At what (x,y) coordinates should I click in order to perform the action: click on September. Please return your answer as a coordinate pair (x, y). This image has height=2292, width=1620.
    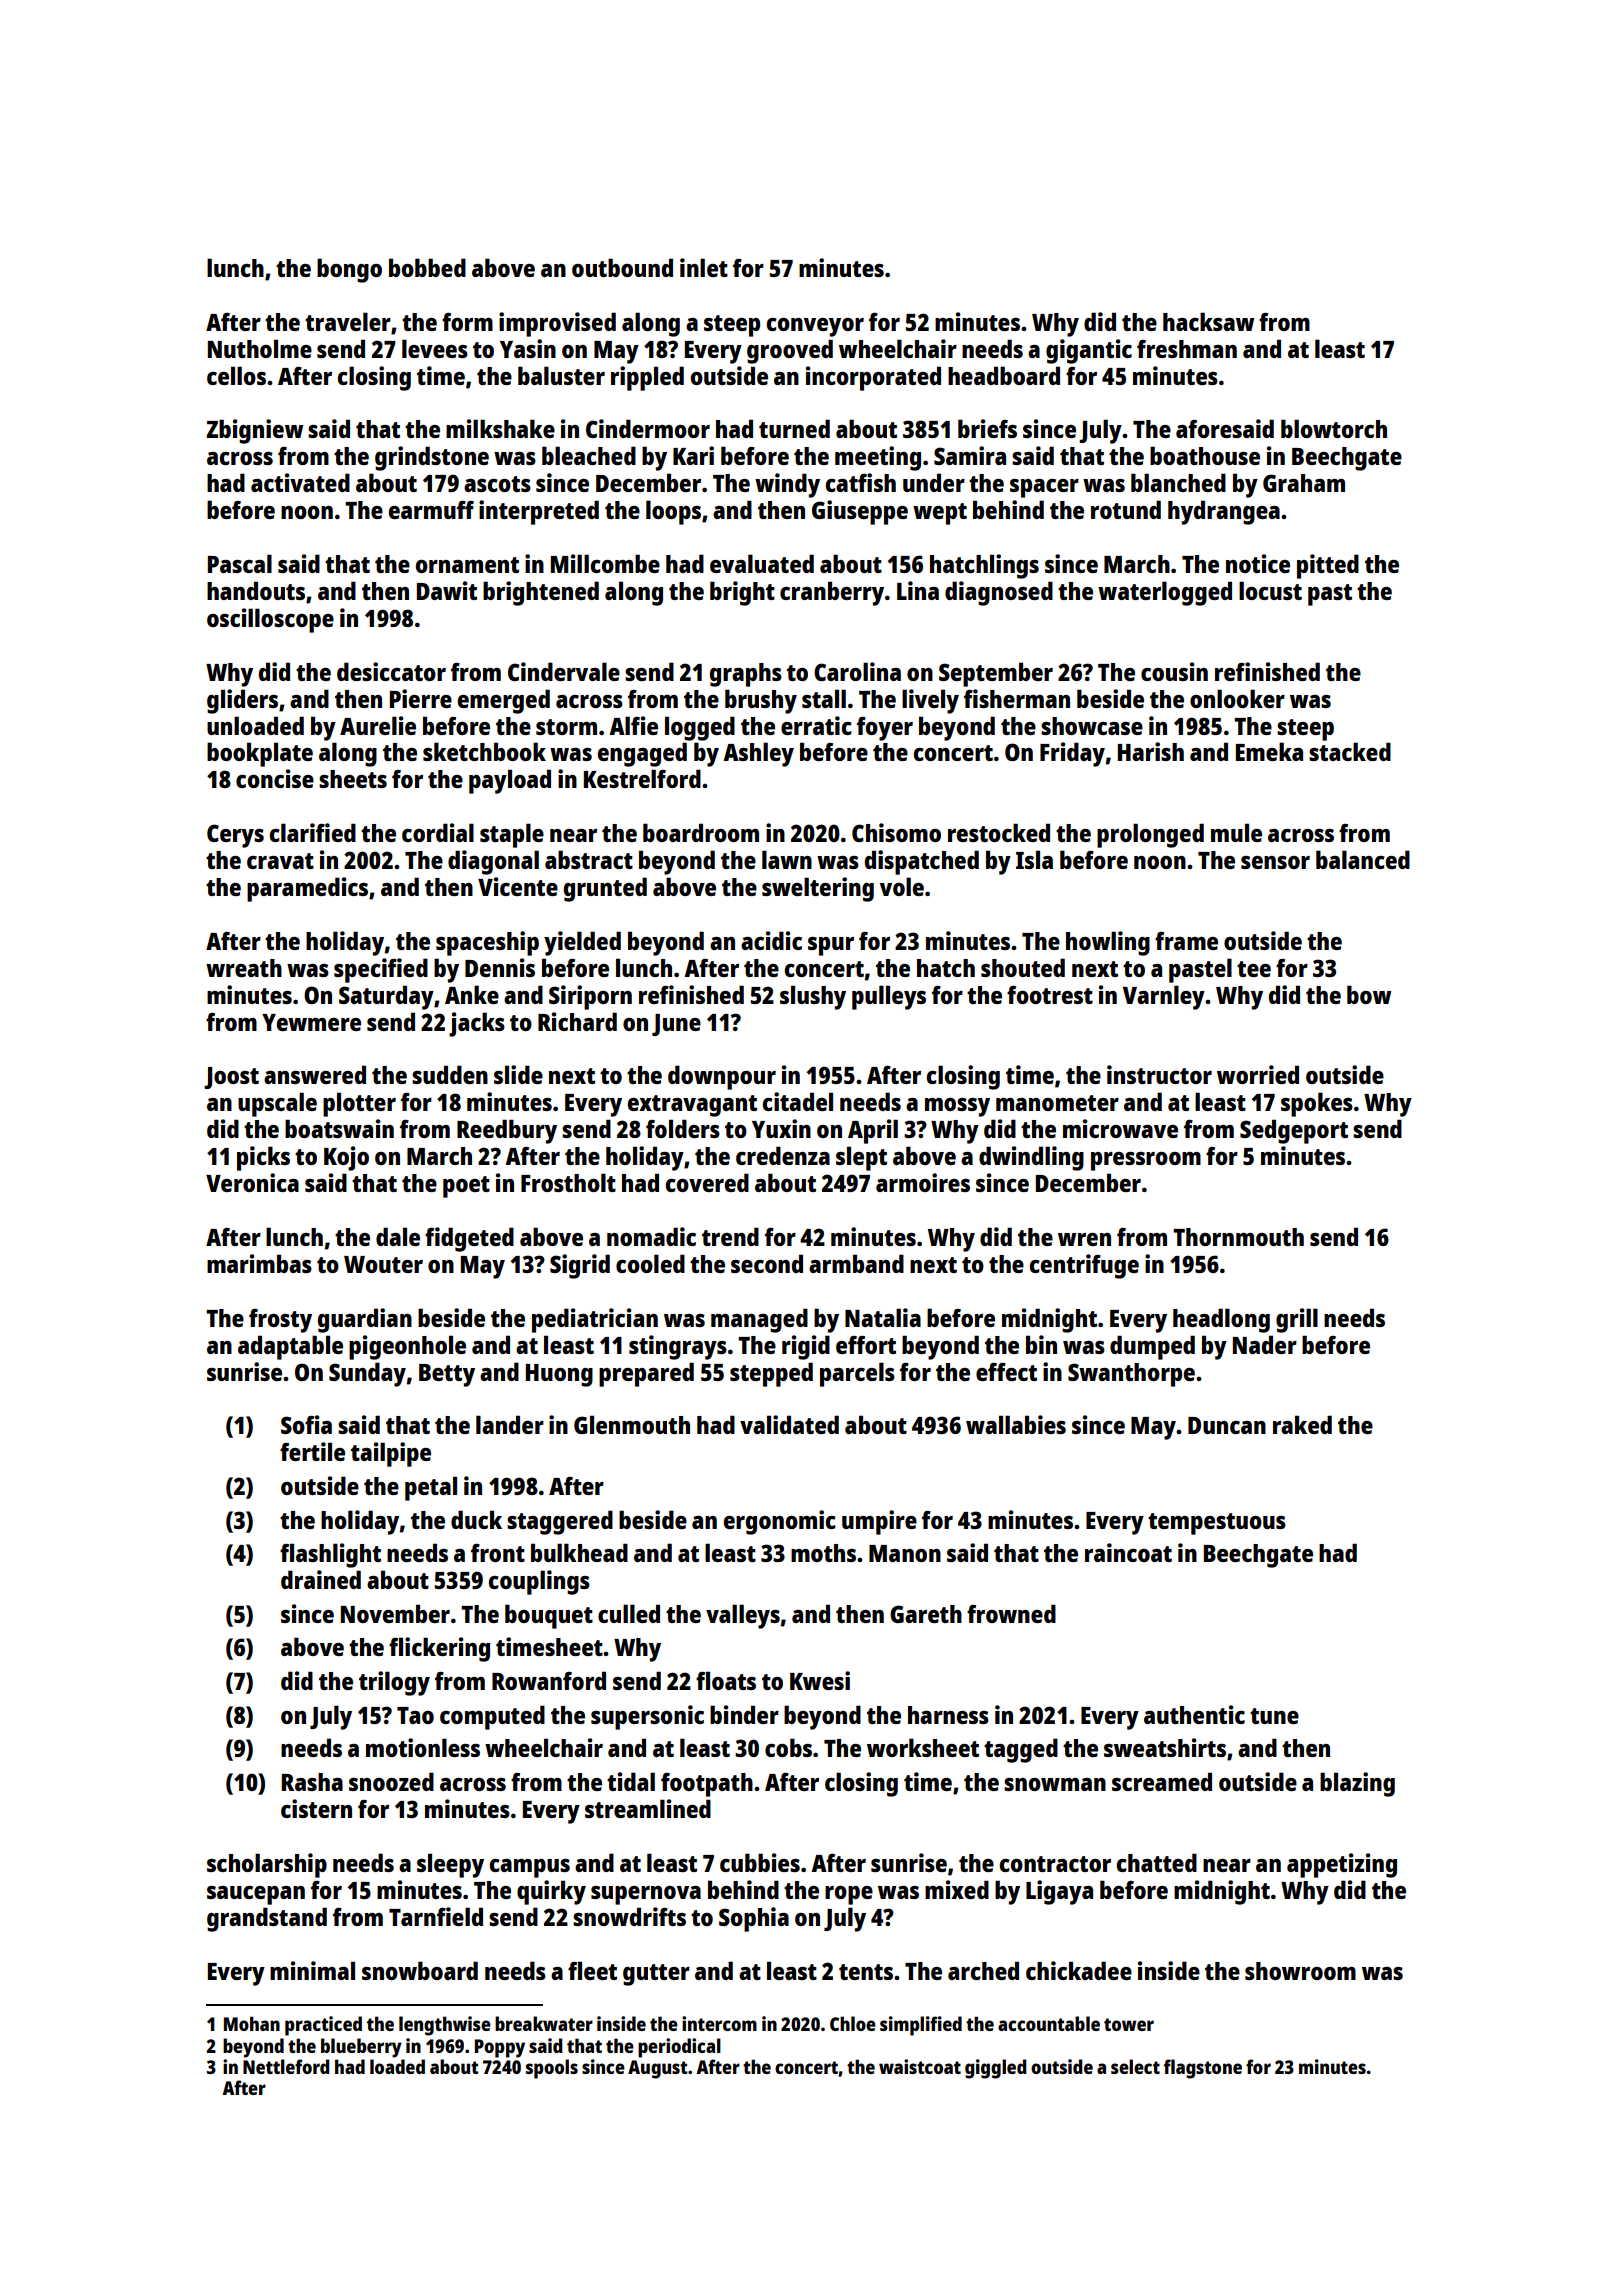
    Looking at the image, I should click on (996, 674).
